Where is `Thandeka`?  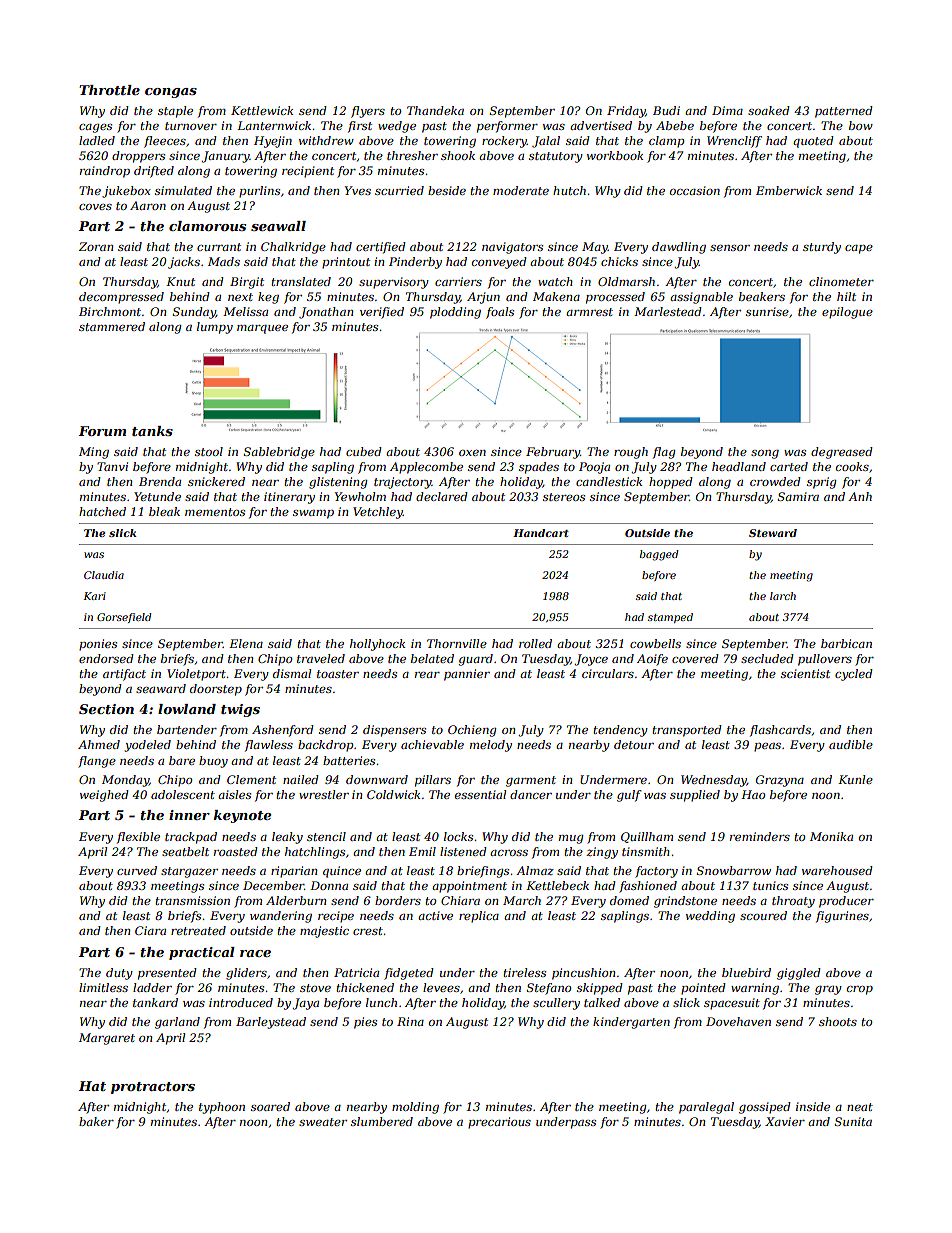 Thandeka is located at coordinates (435, 110).
